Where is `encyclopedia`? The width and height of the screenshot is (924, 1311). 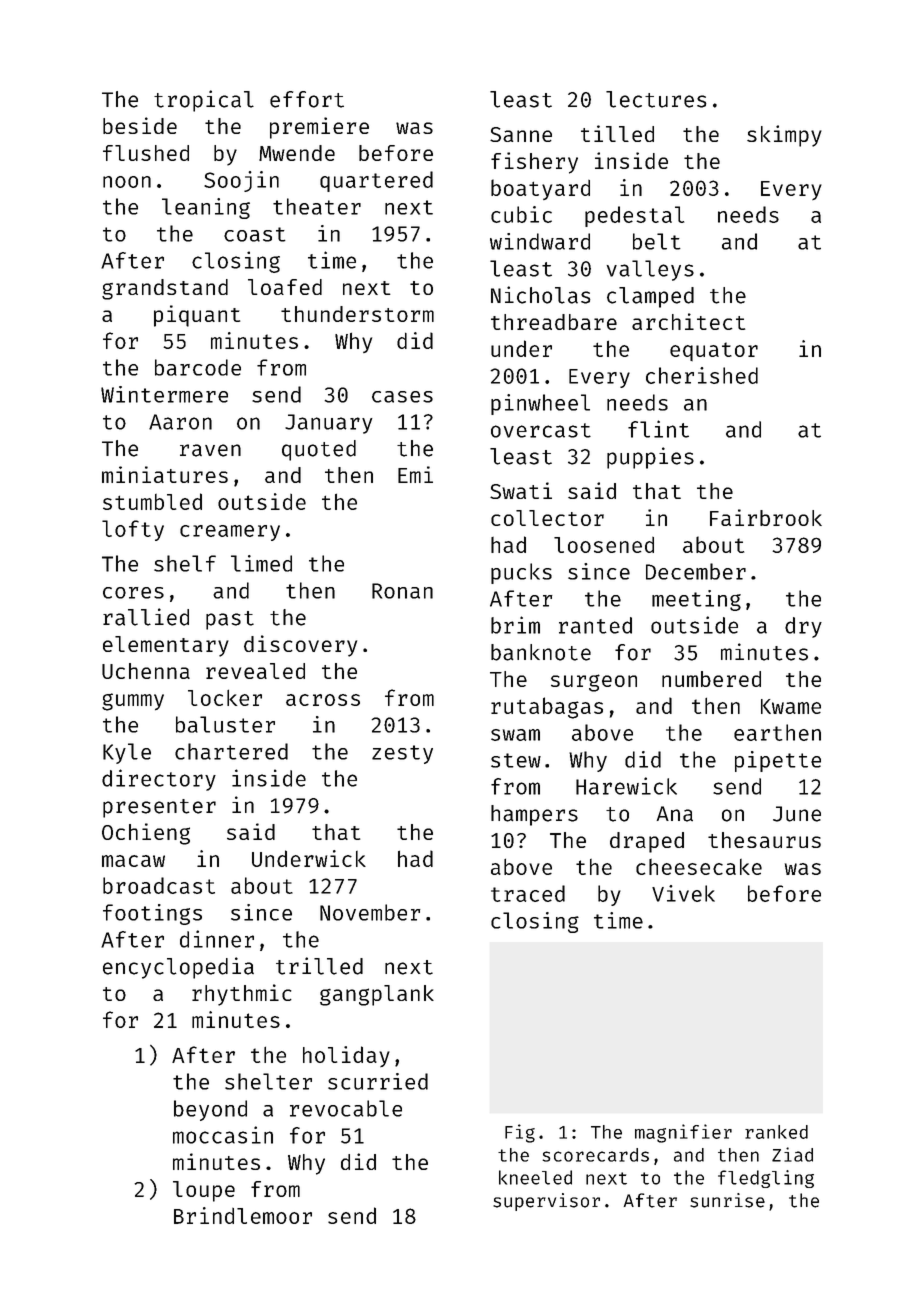
encyclopedia is located at coordinates (178, 968).
